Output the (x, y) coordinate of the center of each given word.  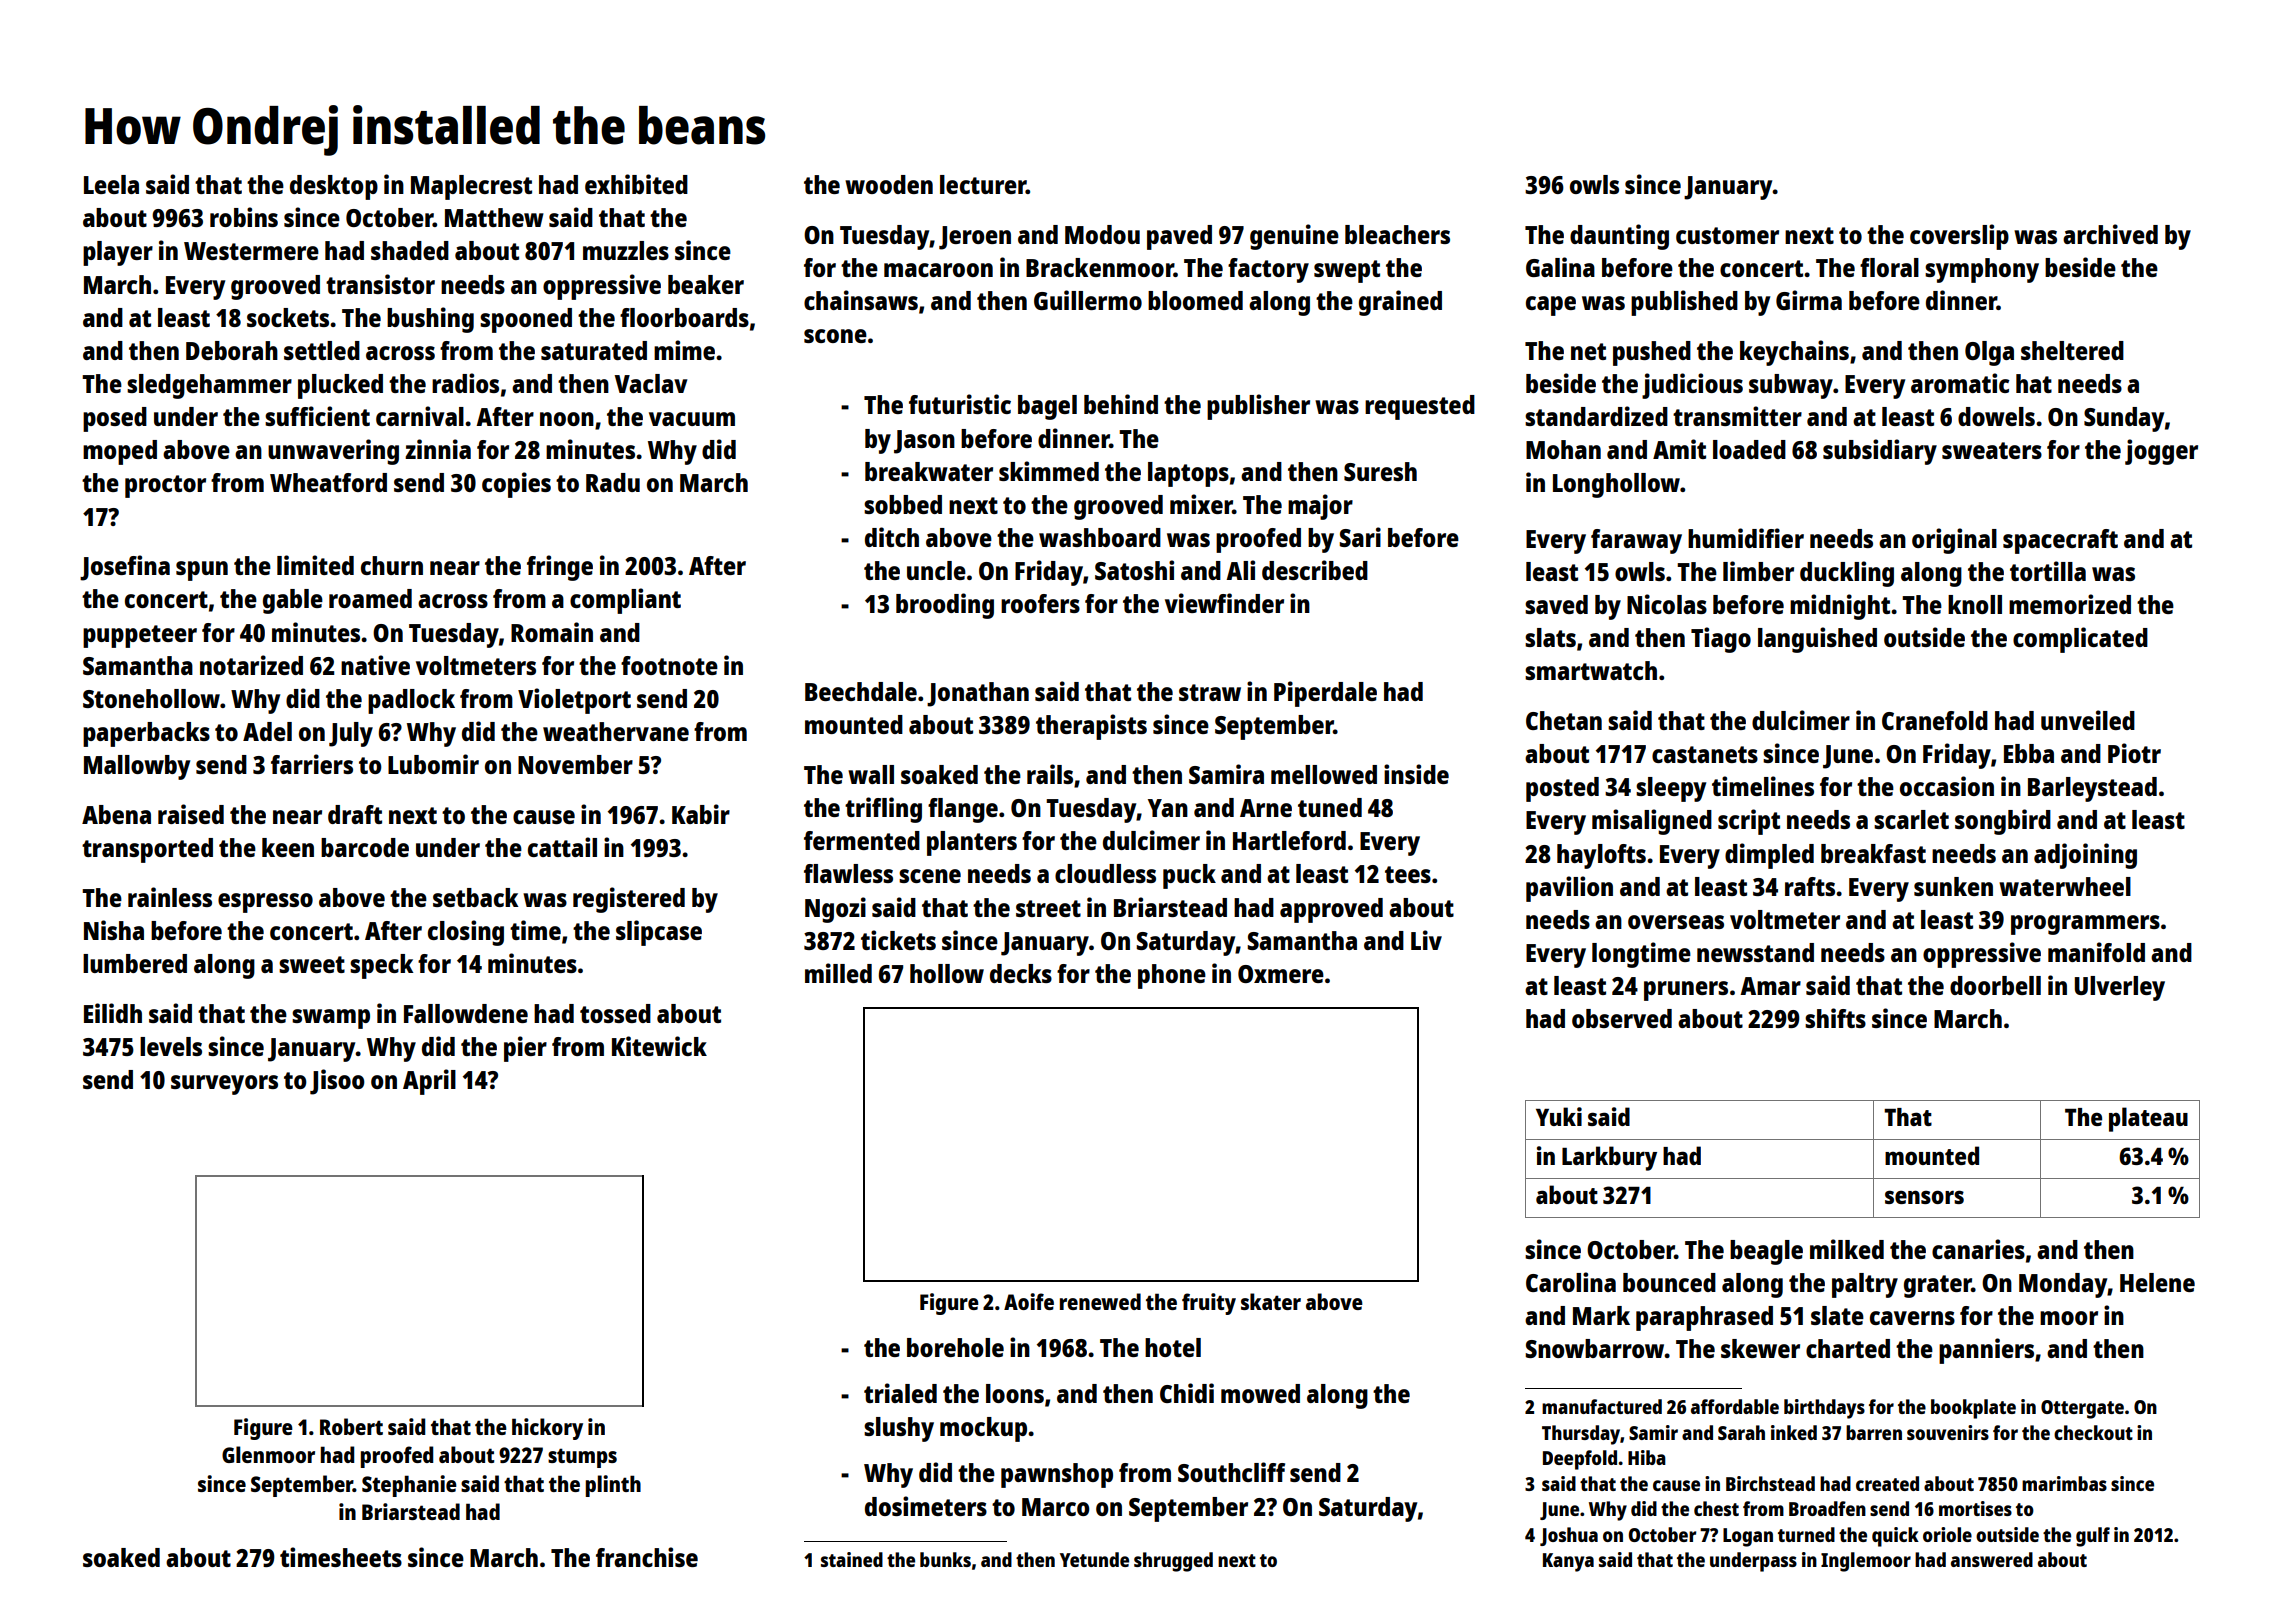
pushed (1652, 353)
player (118, 253)
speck (382, 966)
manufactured (1602, 1406)
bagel (1047, 407)
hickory (547, 1429)
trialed (900, 1393)
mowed (1260, 1393)
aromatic (1960, 383)
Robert (351, 1426)
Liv (1426, 940)
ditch (892, 537)
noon (567, 419)
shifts (1835, 1018)
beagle (1766, 1252)
